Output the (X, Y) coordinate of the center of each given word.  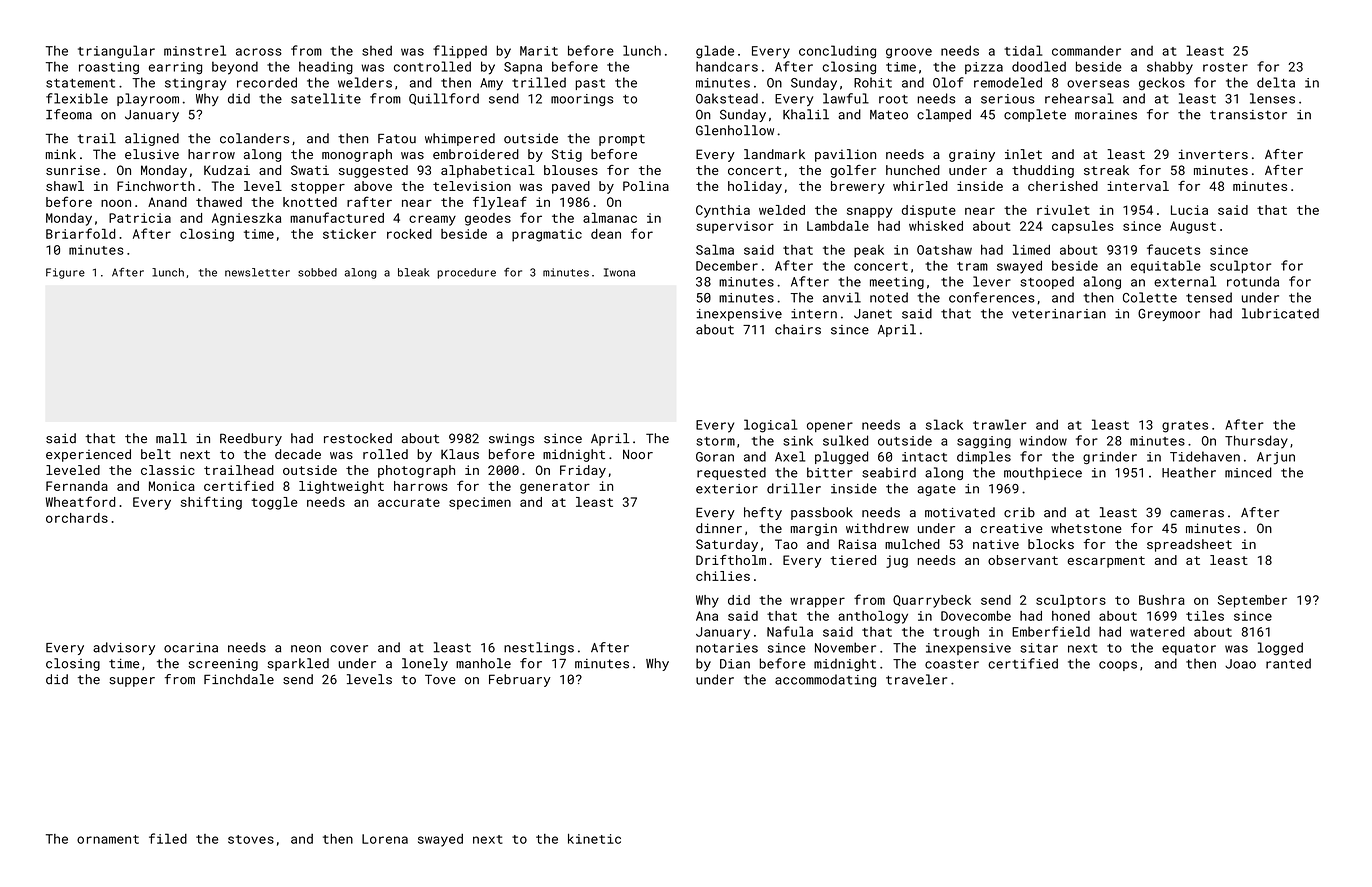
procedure (466, 273)
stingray (195, 84)
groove (909, 53)
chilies (723, 576)
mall (171, 438)
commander (1086, 50)
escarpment (1106, 562)
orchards (77, 518)
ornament (108, 839)
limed (1031, 249)
